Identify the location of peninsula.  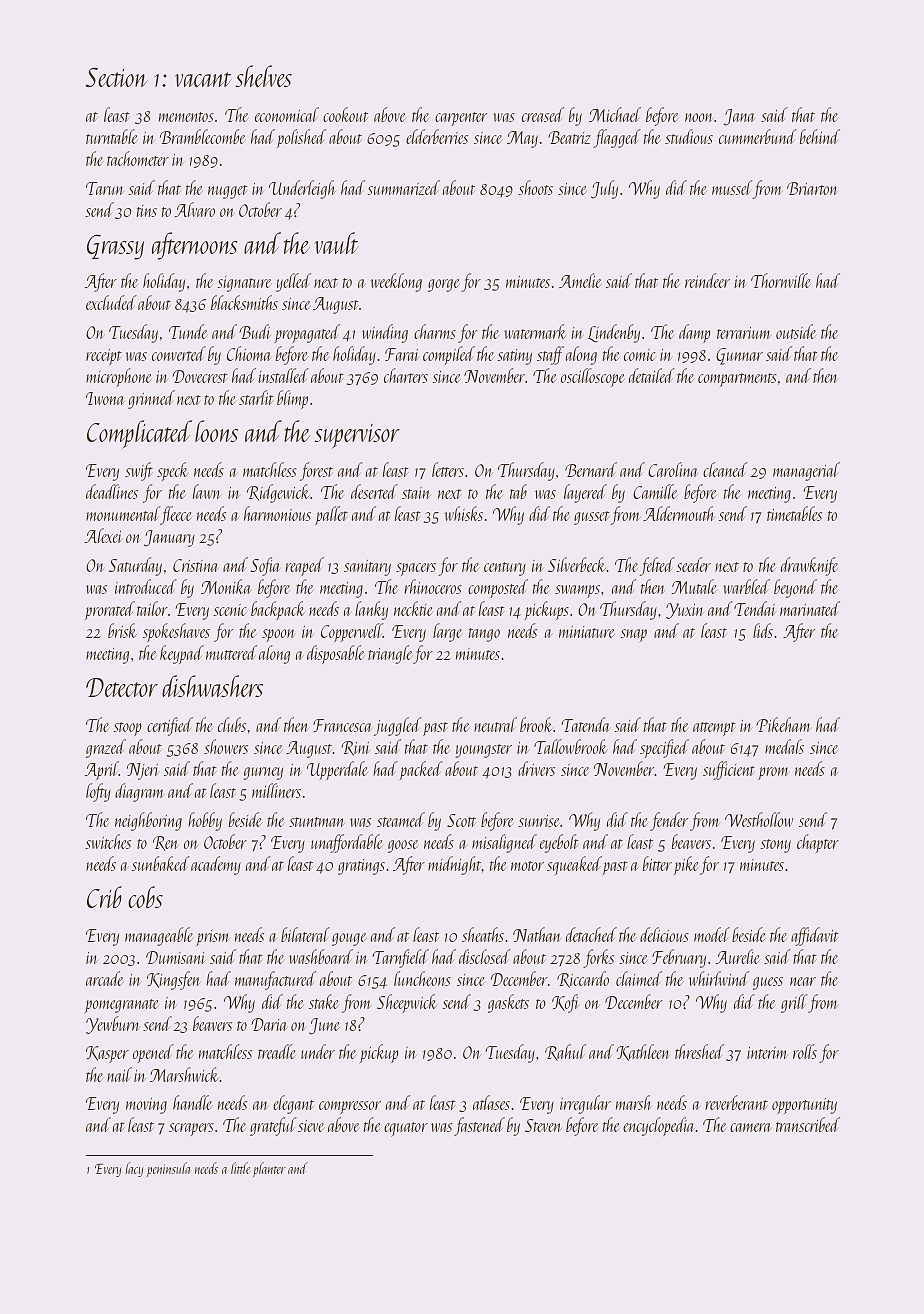
(168, 1169).
